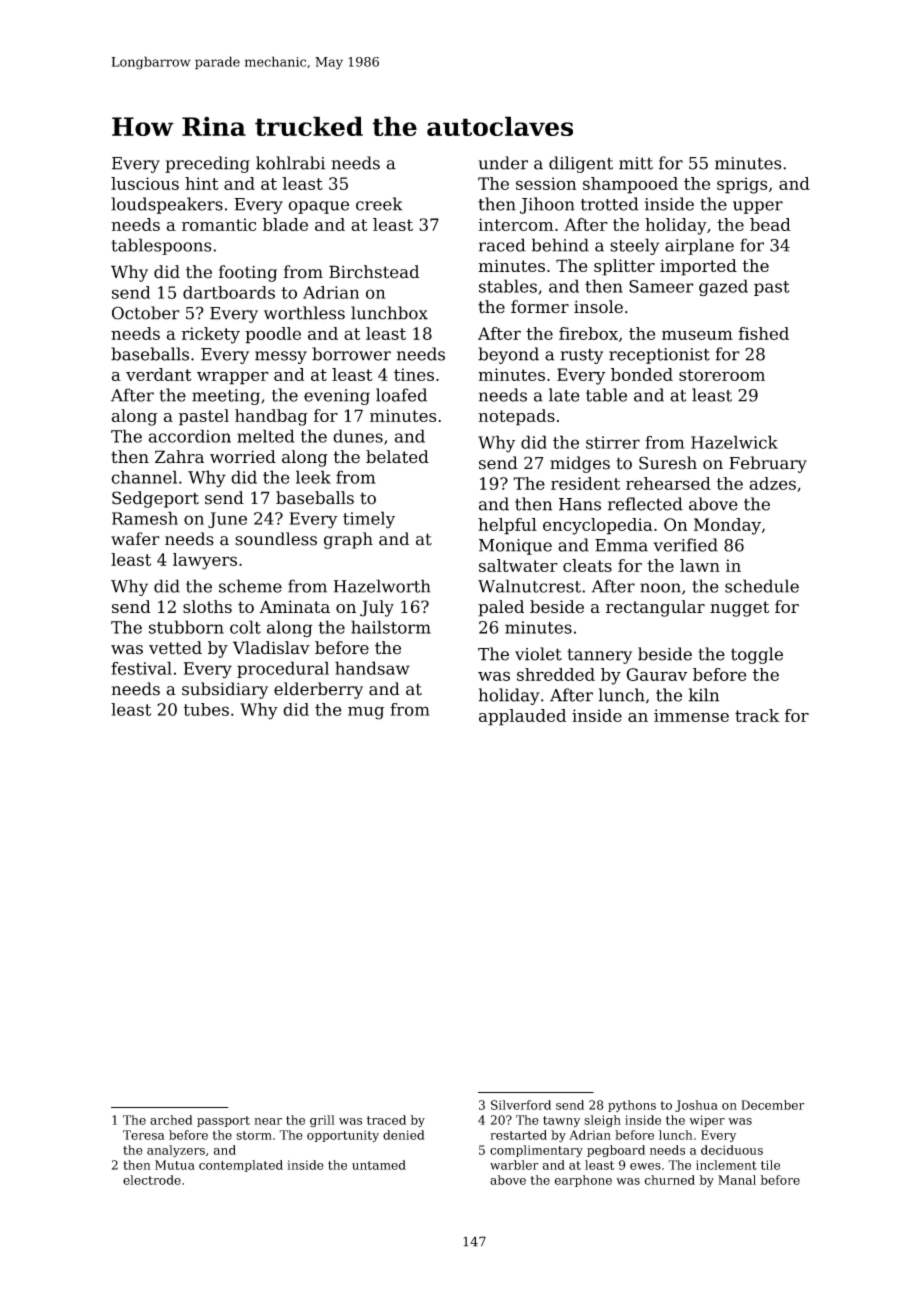 The height and width of the screenshot is (1308, 924). What do you see at coordinates (171, 1120) in the screenshot?
I see `arched` at bounding box center [171, 1120].
